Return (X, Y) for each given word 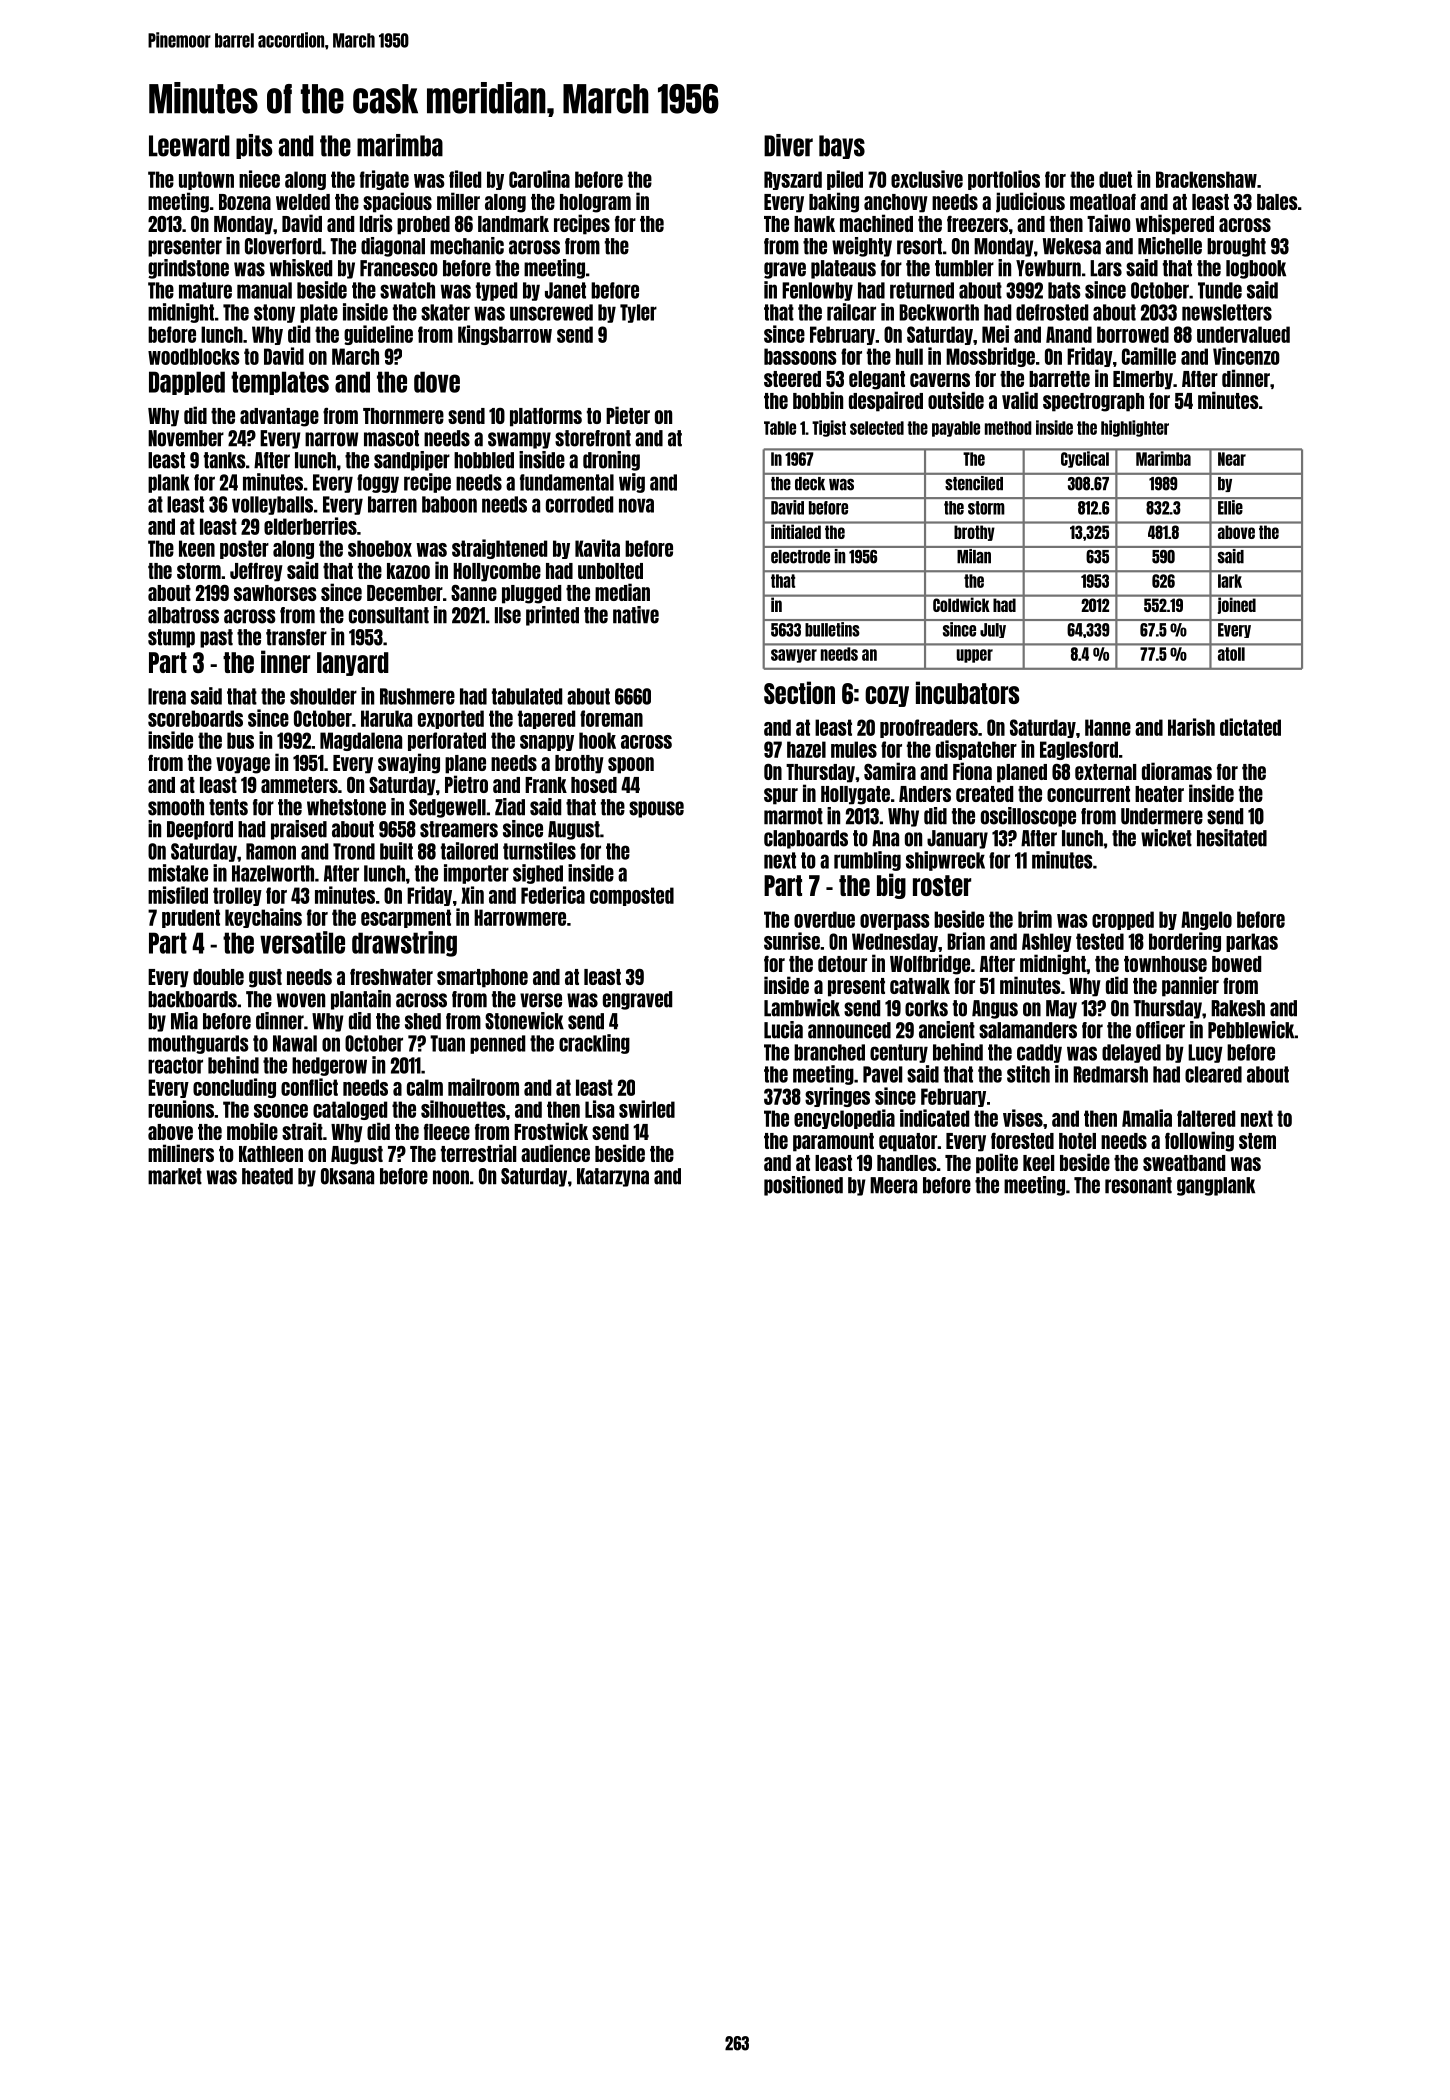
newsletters (1227, 312)
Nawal (295, 1043)
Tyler (638, 313)
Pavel (882, 1074)
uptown (206, 180)
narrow (331, 439)
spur (781, 796)
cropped (1123, 920)
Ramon (271, 851)
